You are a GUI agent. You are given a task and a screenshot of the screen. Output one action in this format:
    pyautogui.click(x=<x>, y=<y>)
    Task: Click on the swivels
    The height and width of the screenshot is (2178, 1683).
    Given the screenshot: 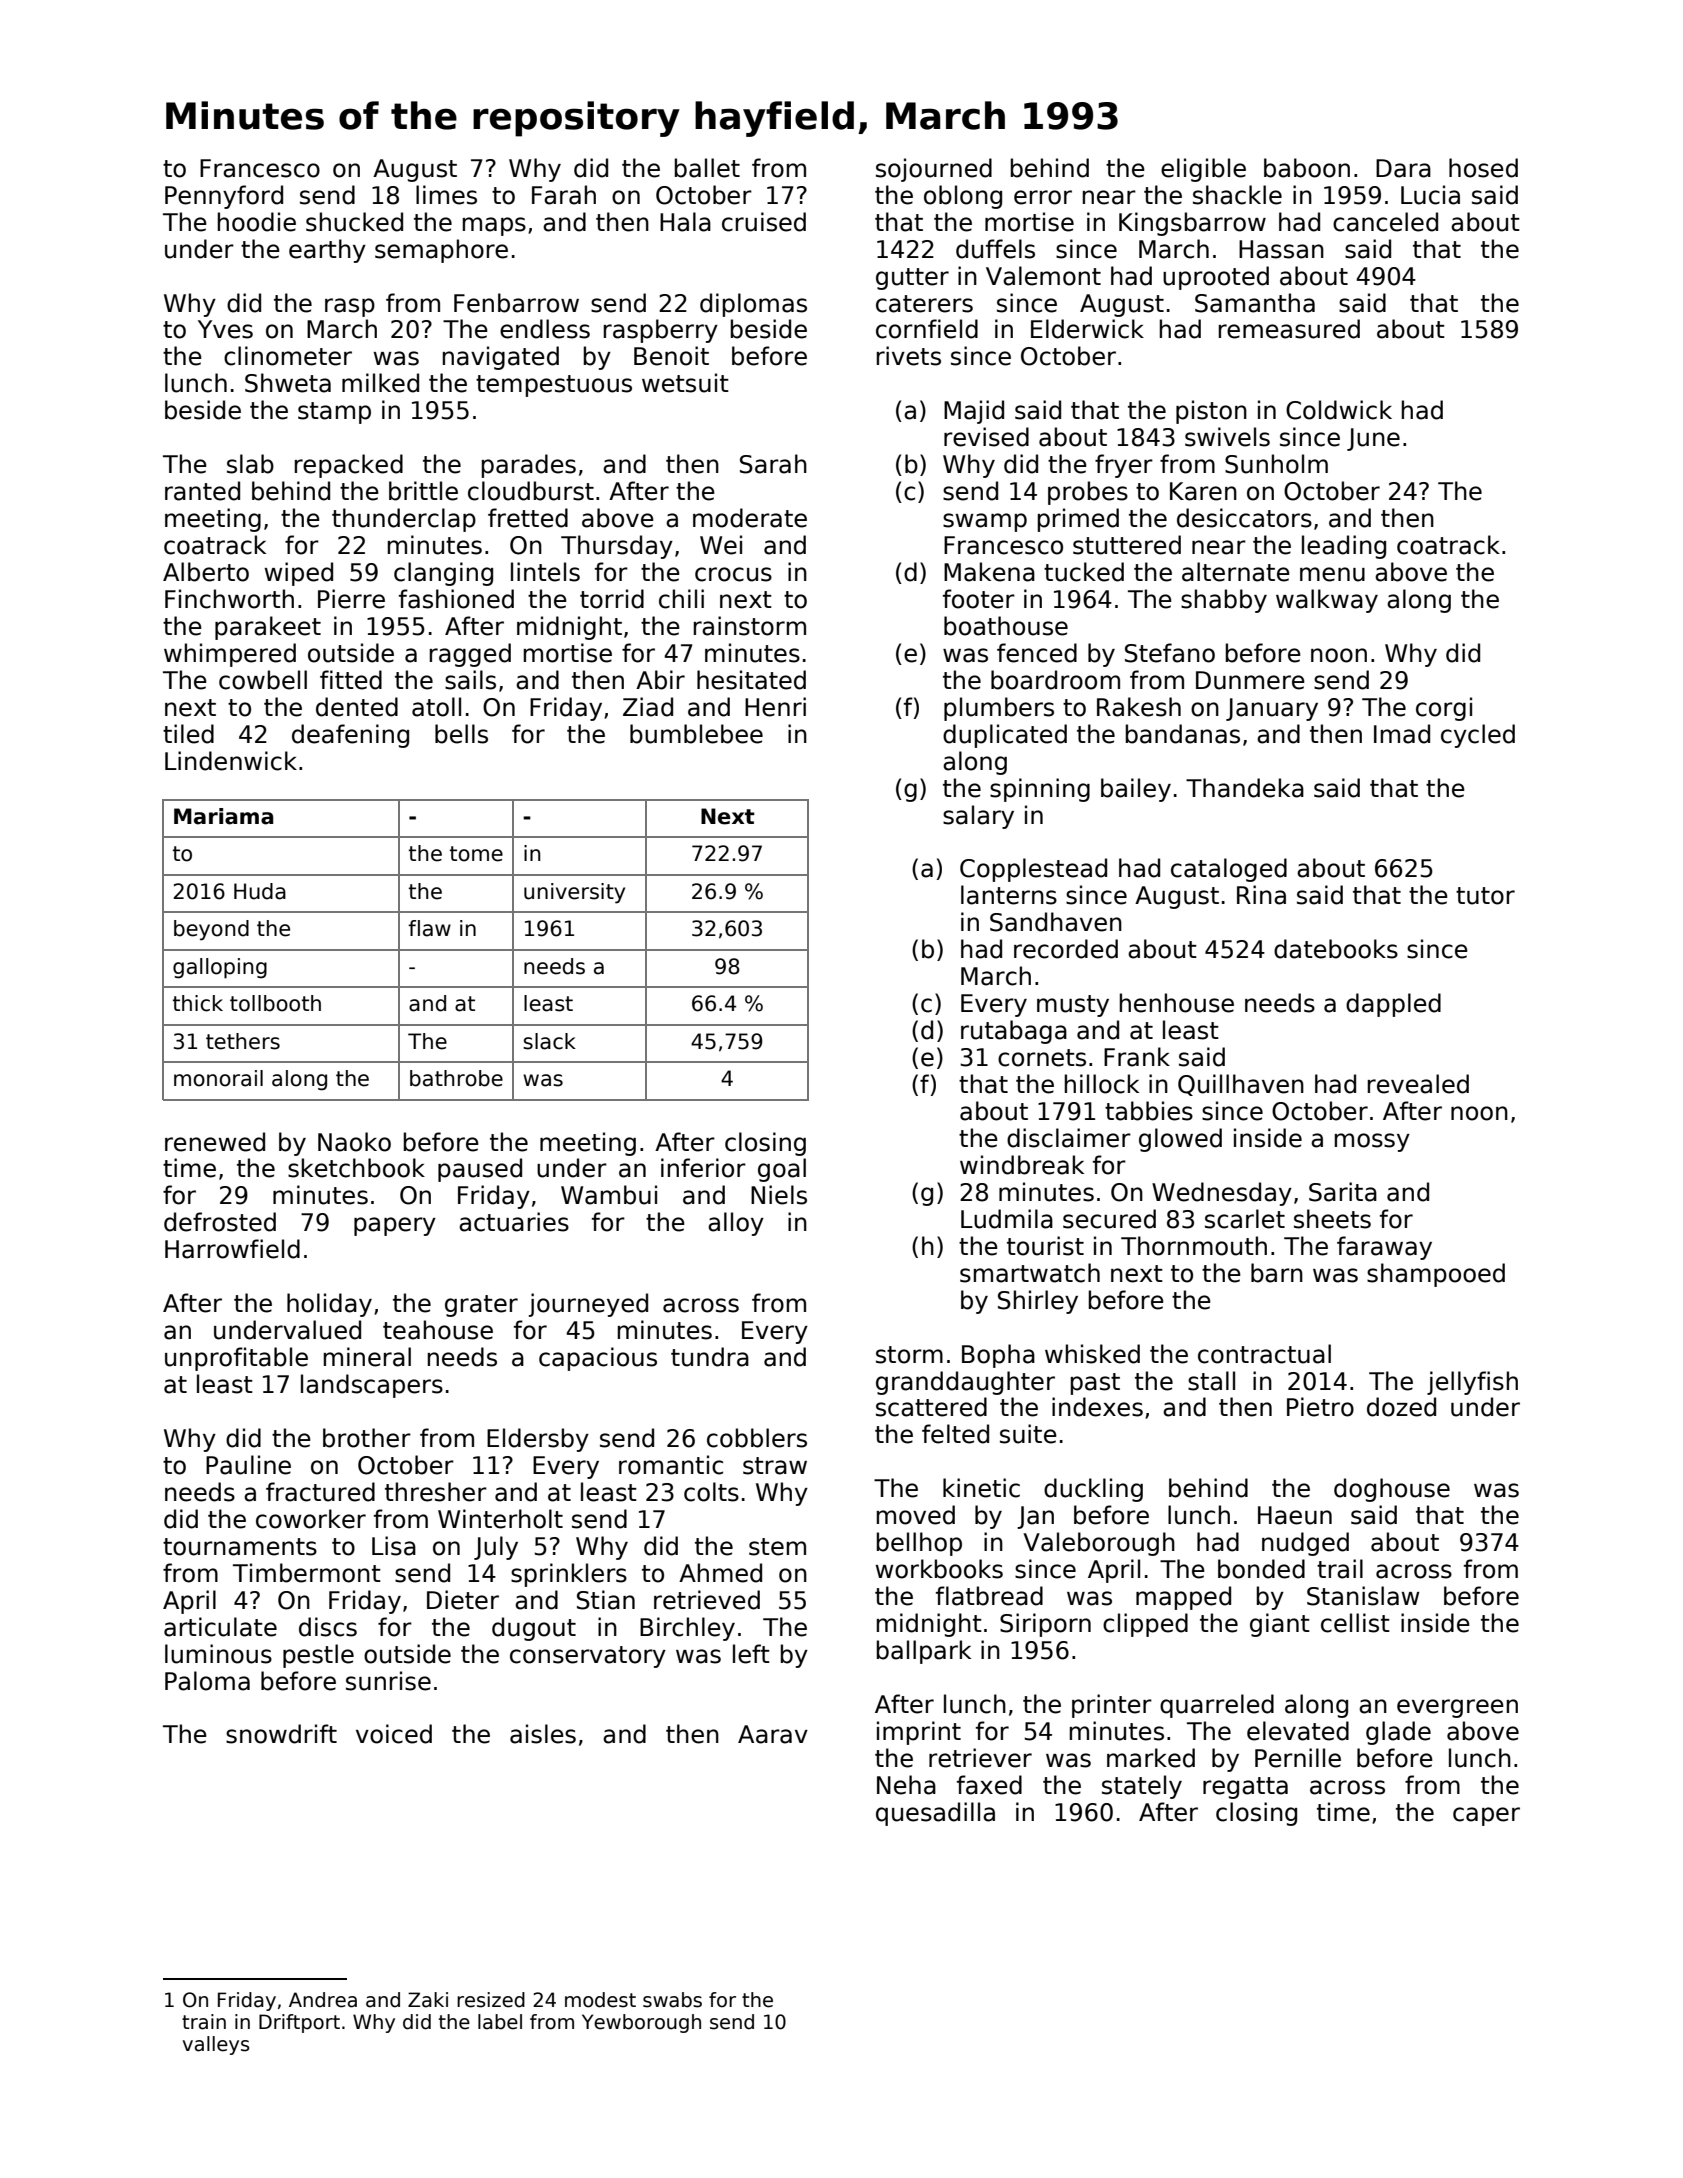 What is the action you would take?
    pyautogui.click(x=1227, y=437)
